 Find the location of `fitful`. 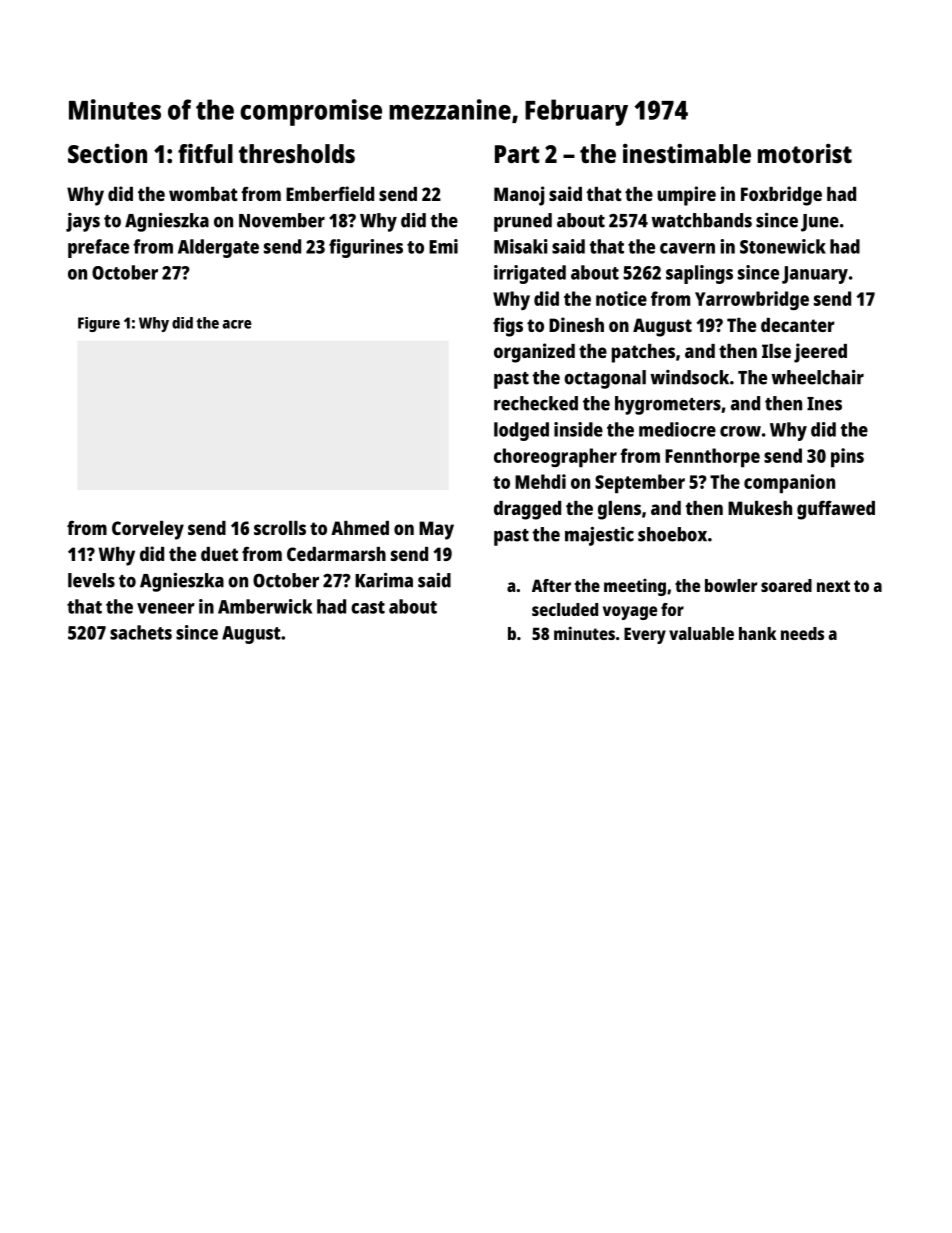

fitful is located at coordinates (205, 153).
